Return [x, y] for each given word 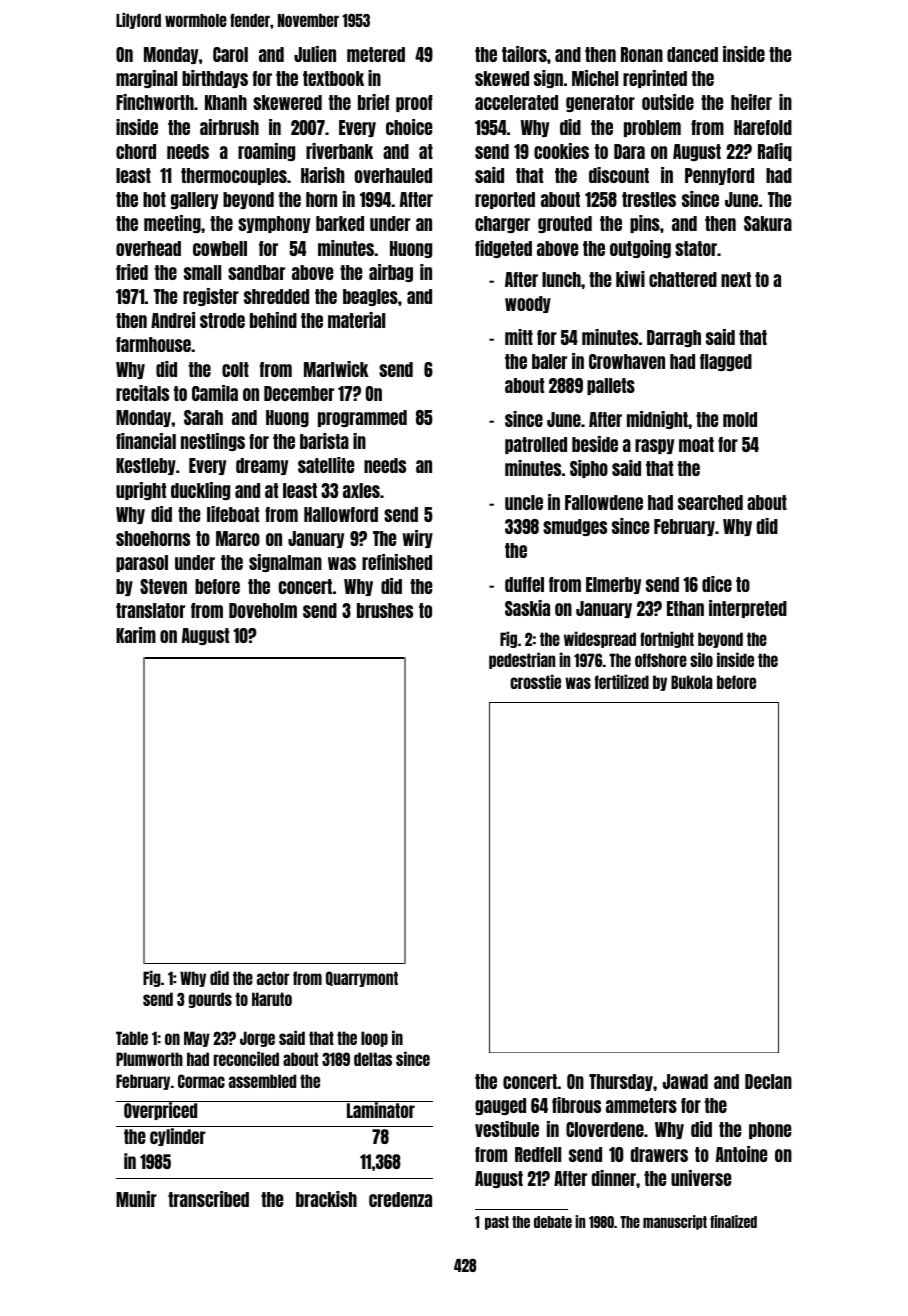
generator [600, 103]
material [356, 320]
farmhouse [153, 344]
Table [132, 1038]
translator [150, 610]
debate [553, 1222]
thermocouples [234, 176]
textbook [333, 78]
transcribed [208, 1199]
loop [374, 1039]
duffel [524, 584]
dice [717, 584]
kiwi [630, 279]
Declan [768, 1081]
